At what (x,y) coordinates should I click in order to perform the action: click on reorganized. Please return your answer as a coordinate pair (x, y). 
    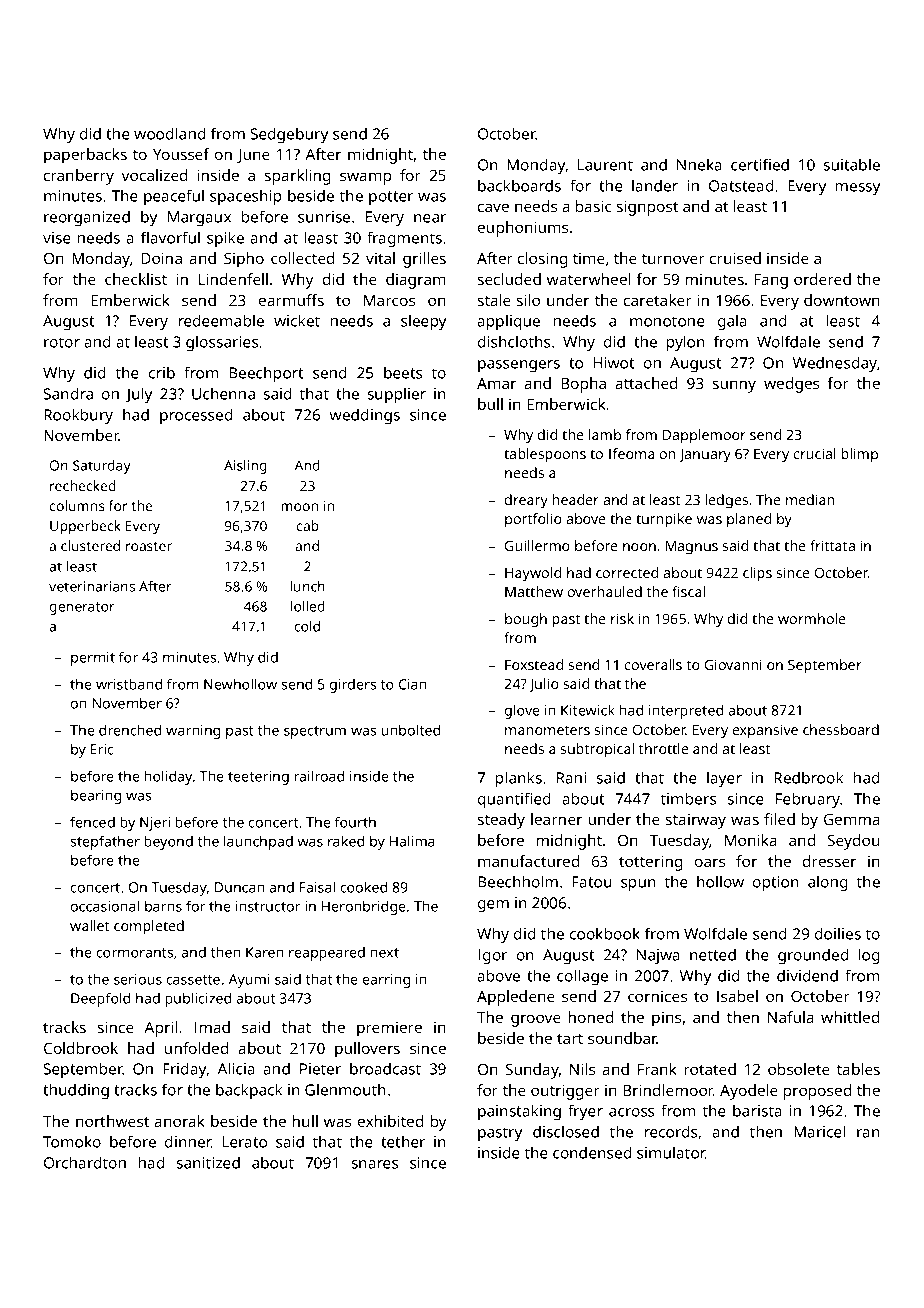
    Looking at the image, I should click on (87, 218).
